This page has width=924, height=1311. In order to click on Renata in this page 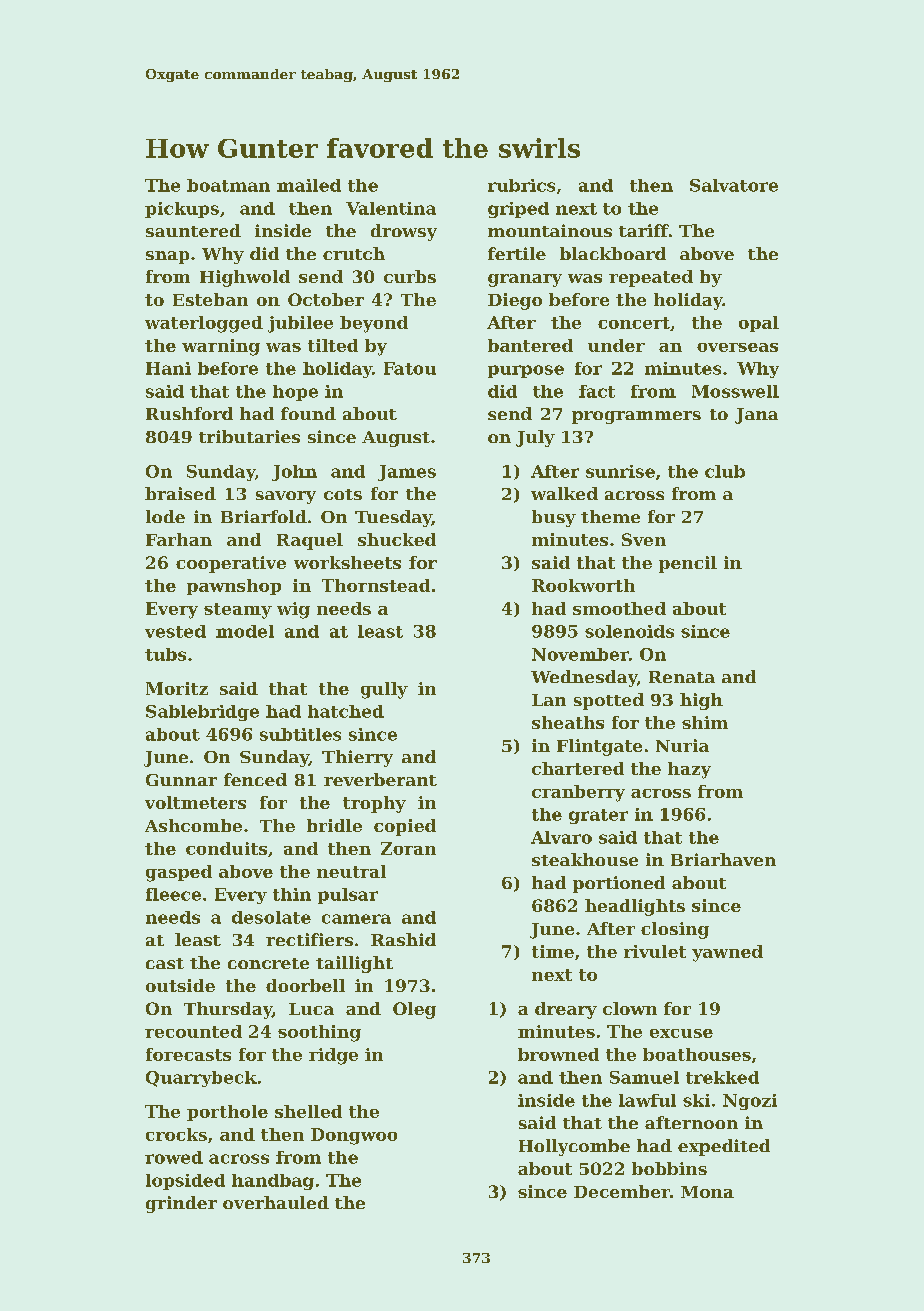, I will do `click(682, 677)`.
